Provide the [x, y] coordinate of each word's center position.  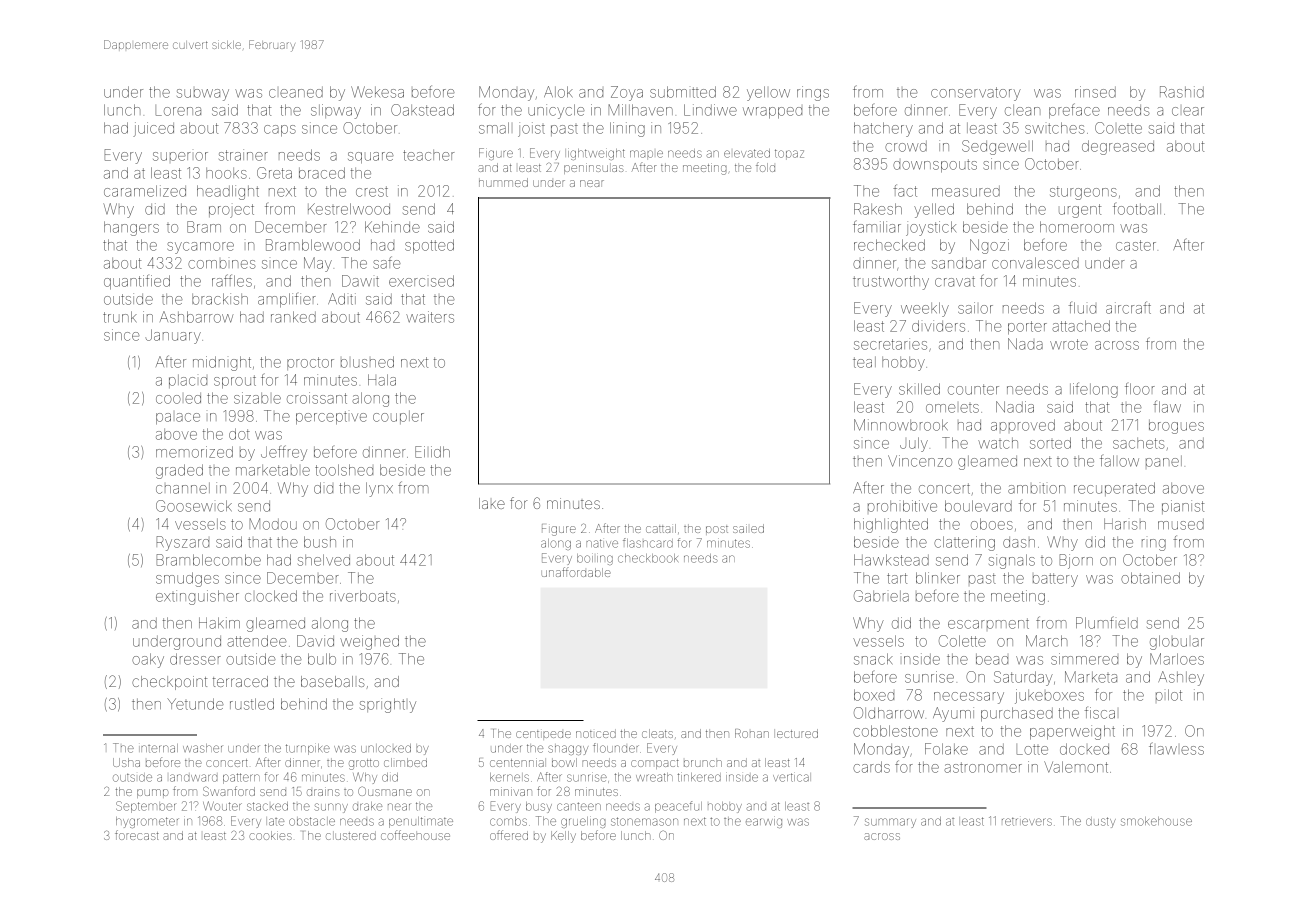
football [1137, 209]
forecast [137, 835]
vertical [791, 777]
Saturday [1023, 678]
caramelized [145, 191]
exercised [421, 281]
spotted [429, 246]
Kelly [563, 837]
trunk [120, 317]
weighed [369, 642]
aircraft [1128, 307]
